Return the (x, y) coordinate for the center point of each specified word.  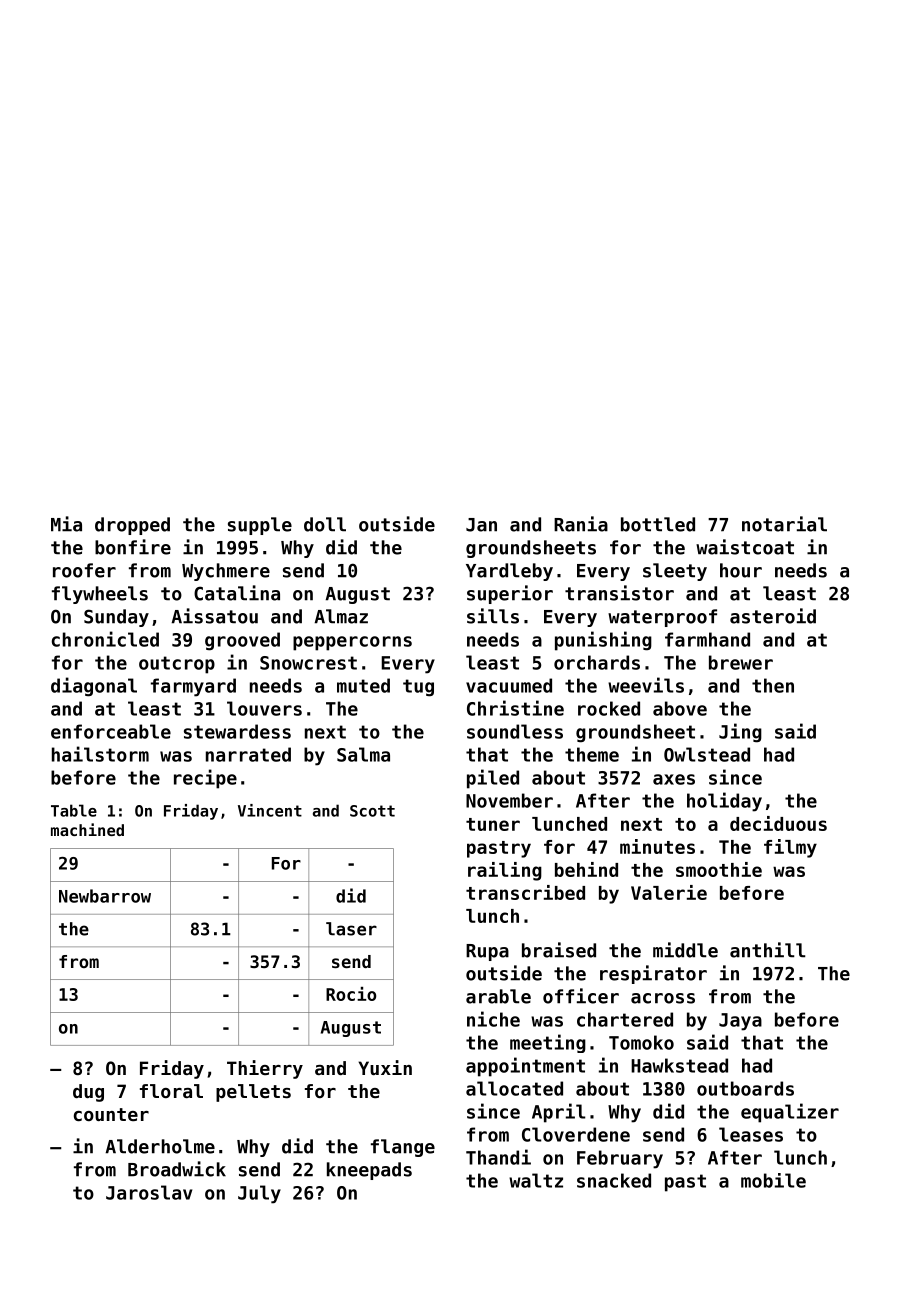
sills (493, 616)
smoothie (719, 869)
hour (741, 570)
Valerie (669, 892)
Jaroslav (149, 1192)
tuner (493, 824)
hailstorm (100, 754)
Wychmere (226, 572)
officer (581, 996)
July (259, 1194)
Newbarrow (105, 896)
